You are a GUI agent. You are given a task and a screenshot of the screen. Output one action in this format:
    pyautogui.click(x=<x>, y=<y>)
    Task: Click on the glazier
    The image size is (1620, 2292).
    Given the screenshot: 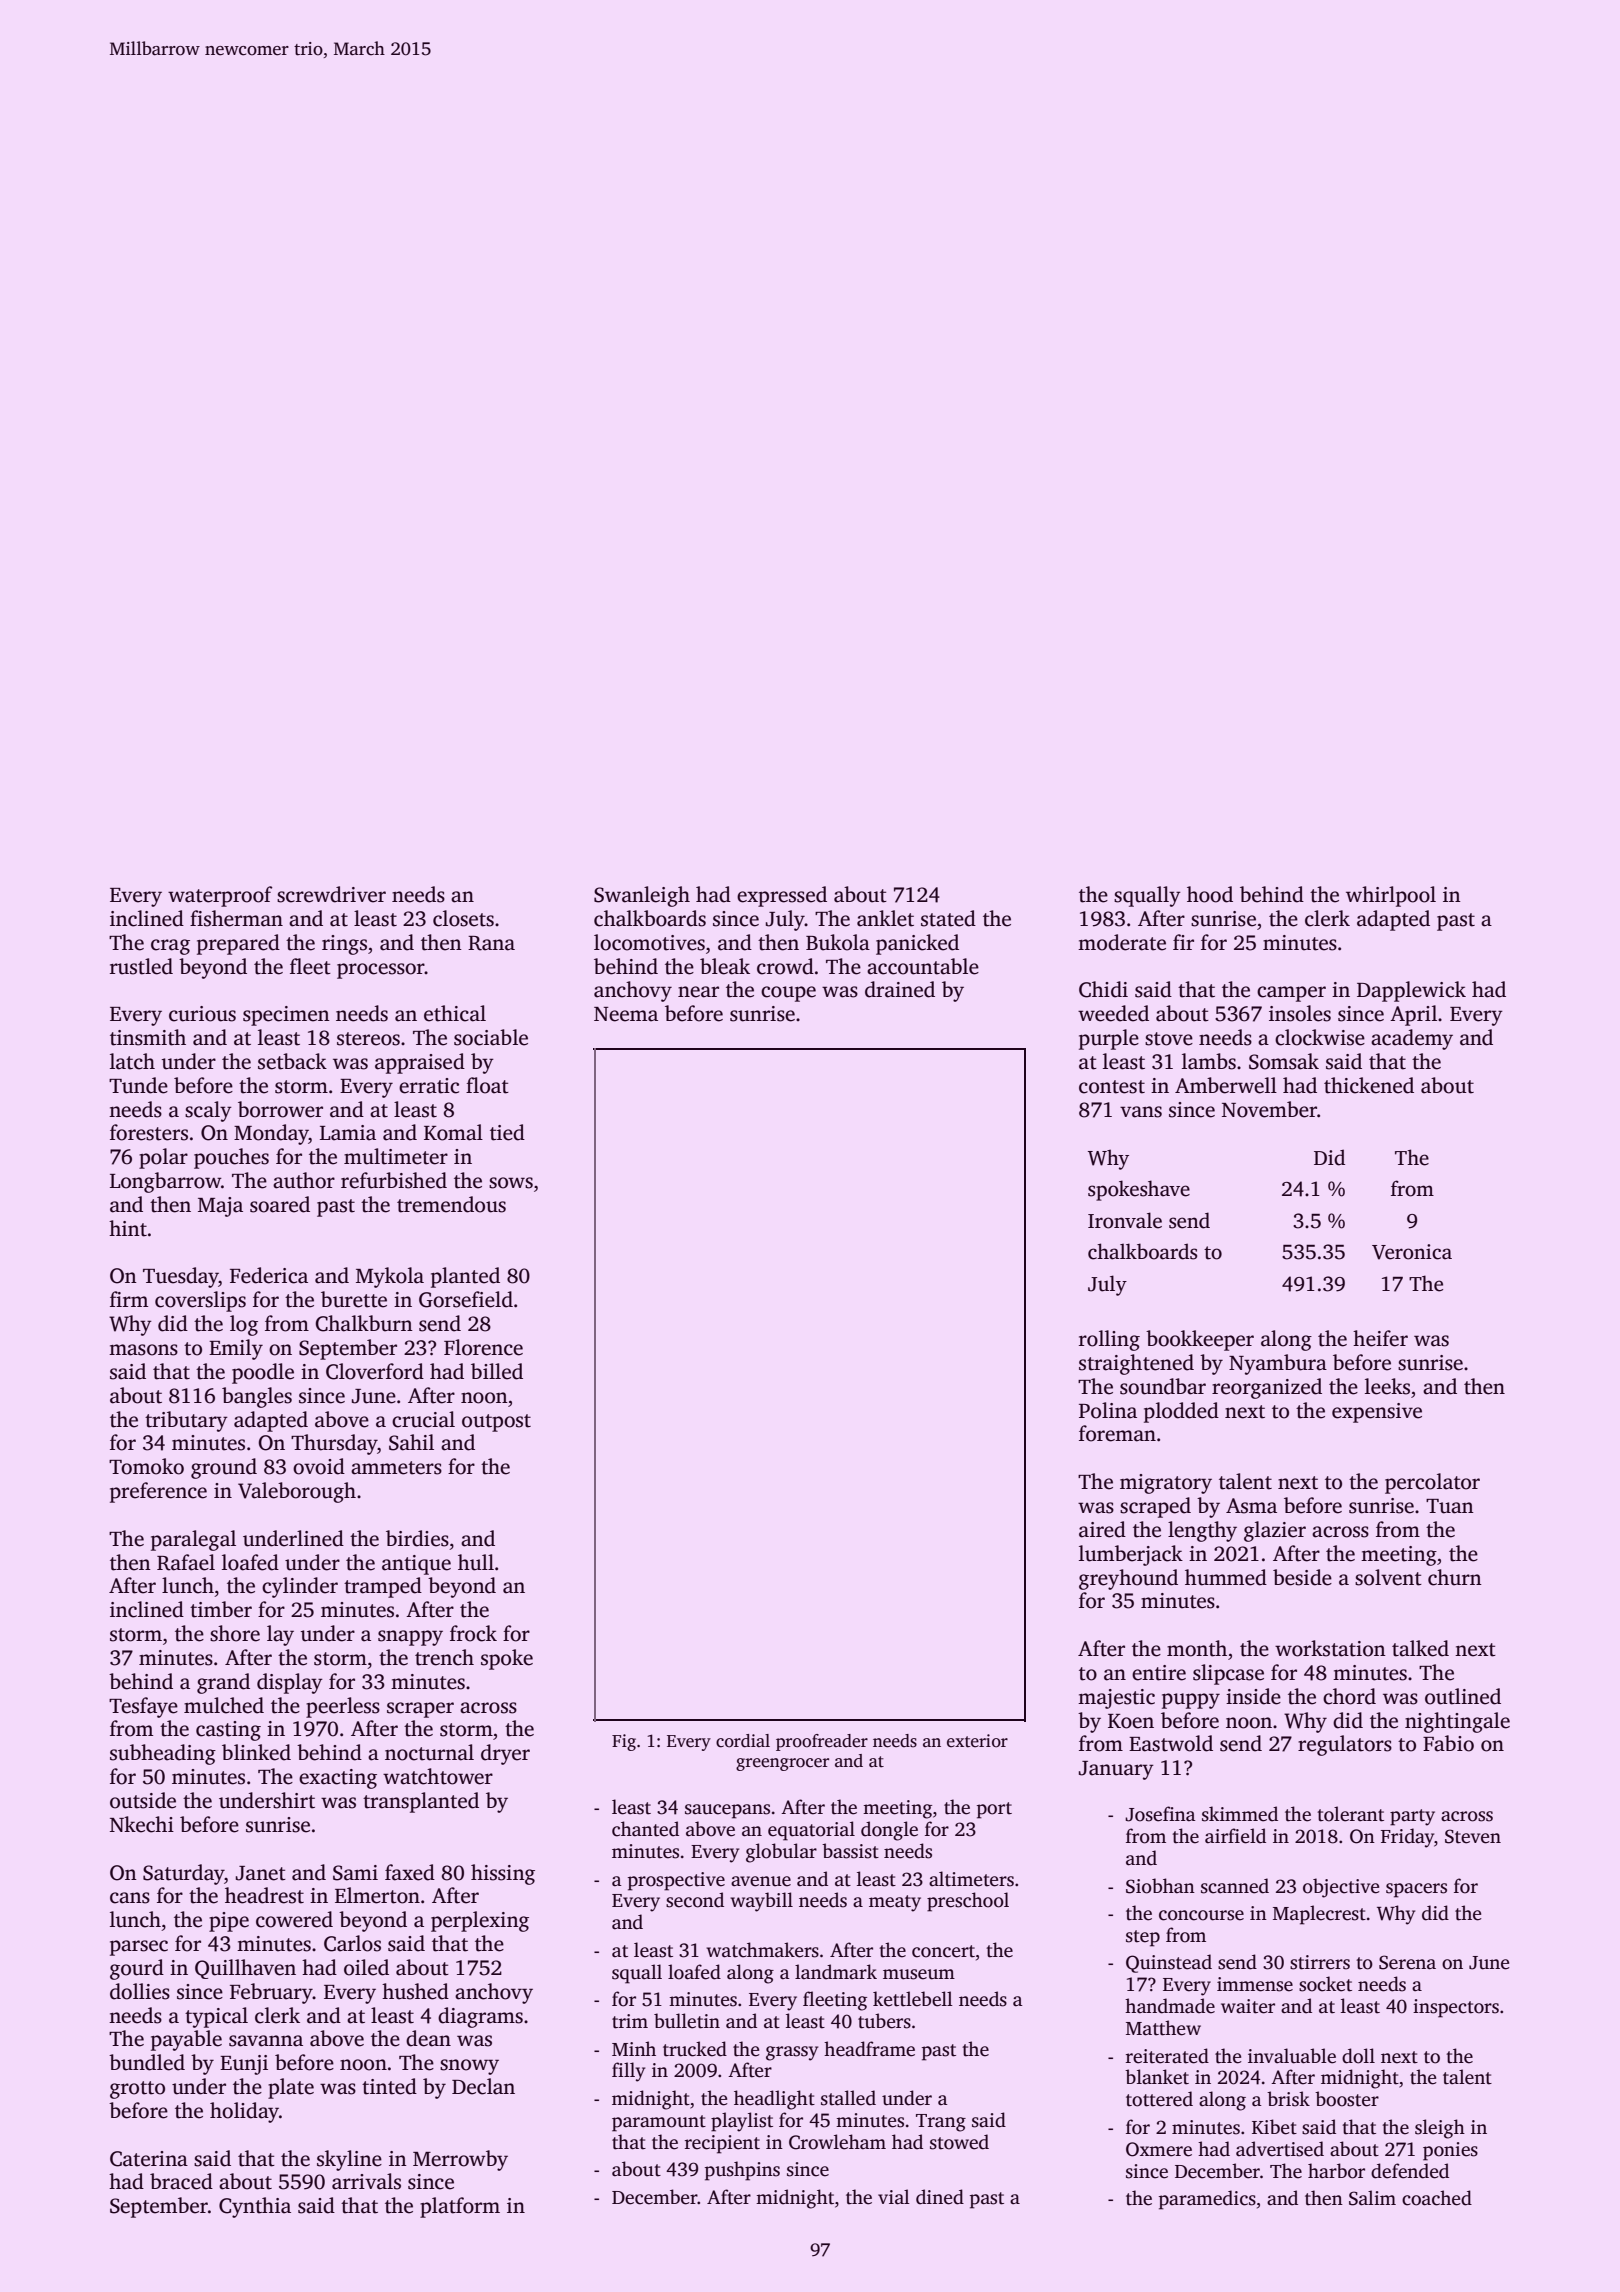 What is the action you would take?
    pyautogui.click(x=1275, y=1531)
